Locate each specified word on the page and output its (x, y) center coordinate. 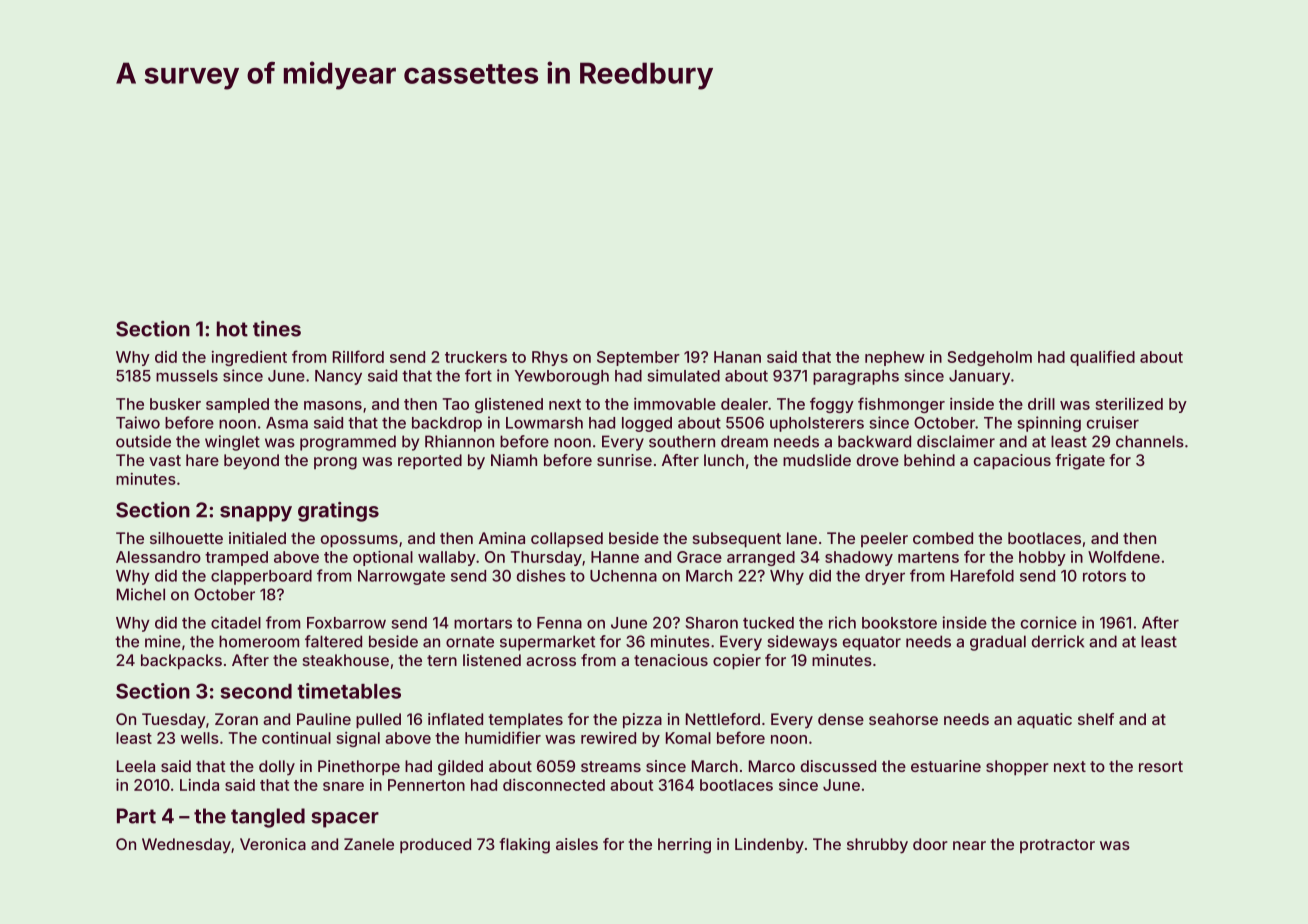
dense (841, 719)
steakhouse (346, 660)
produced (435, 846)
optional (383, 558)
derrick (1058, 641)
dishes (541, 575)
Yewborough (561, 377)
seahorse (903, 719)
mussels (187, 376)
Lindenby (769, 846)
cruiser (1113, 422)
